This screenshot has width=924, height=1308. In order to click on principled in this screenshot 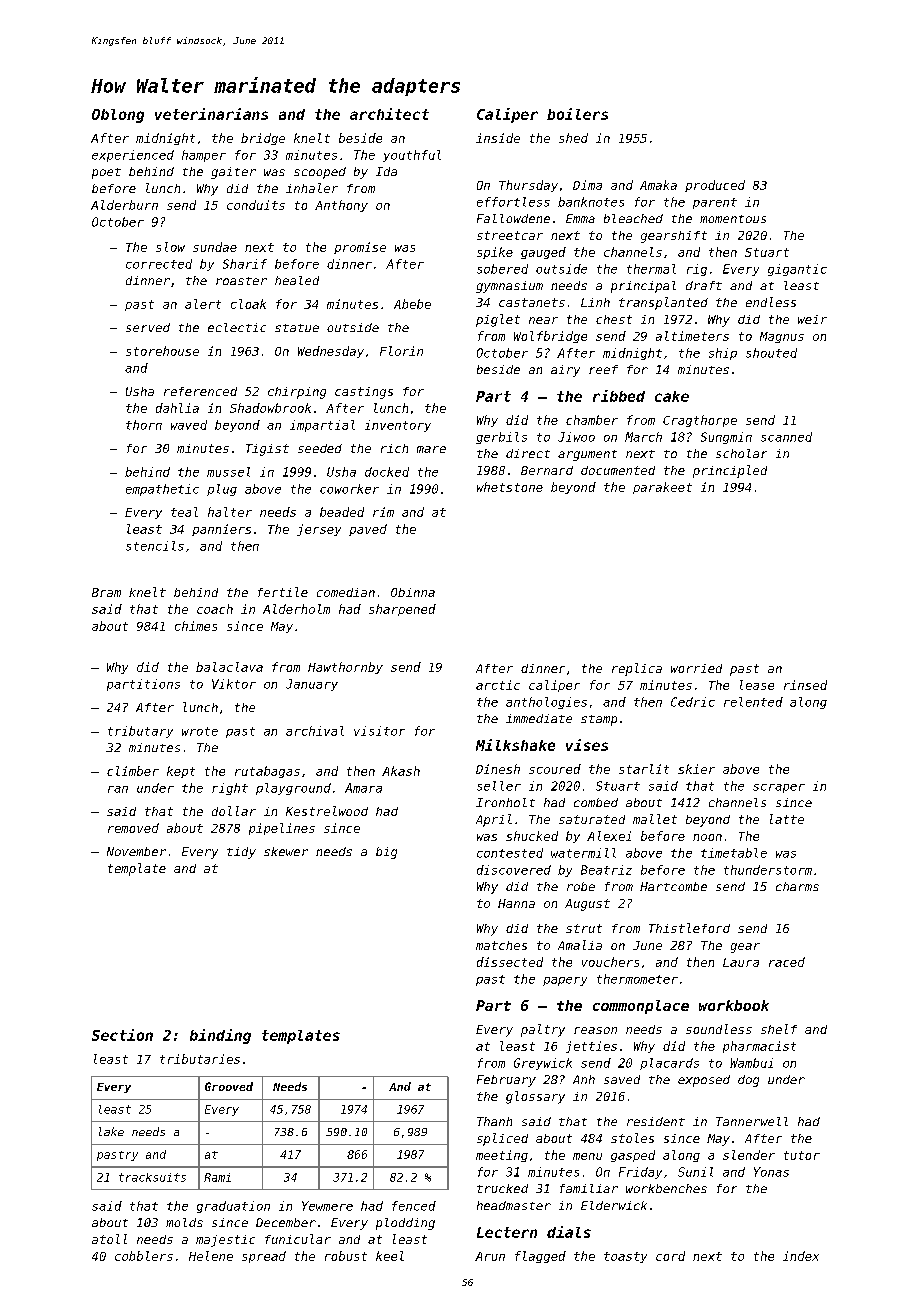, I will do `click(730, 471)`.
